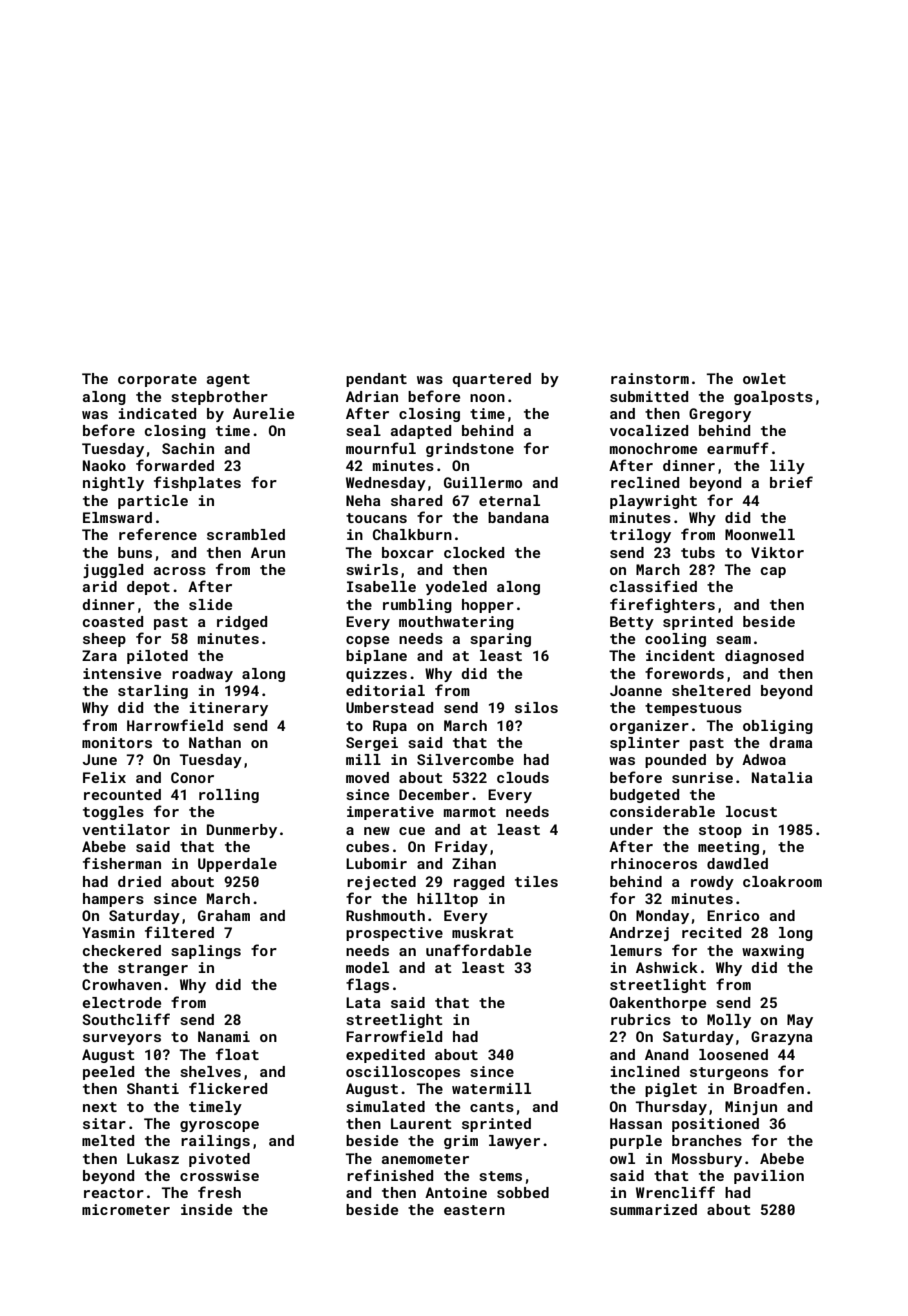 The image size is (908, 1316). Describe the element at coordinates (751, 811) in the screenshot. I see `locust` at that location.
